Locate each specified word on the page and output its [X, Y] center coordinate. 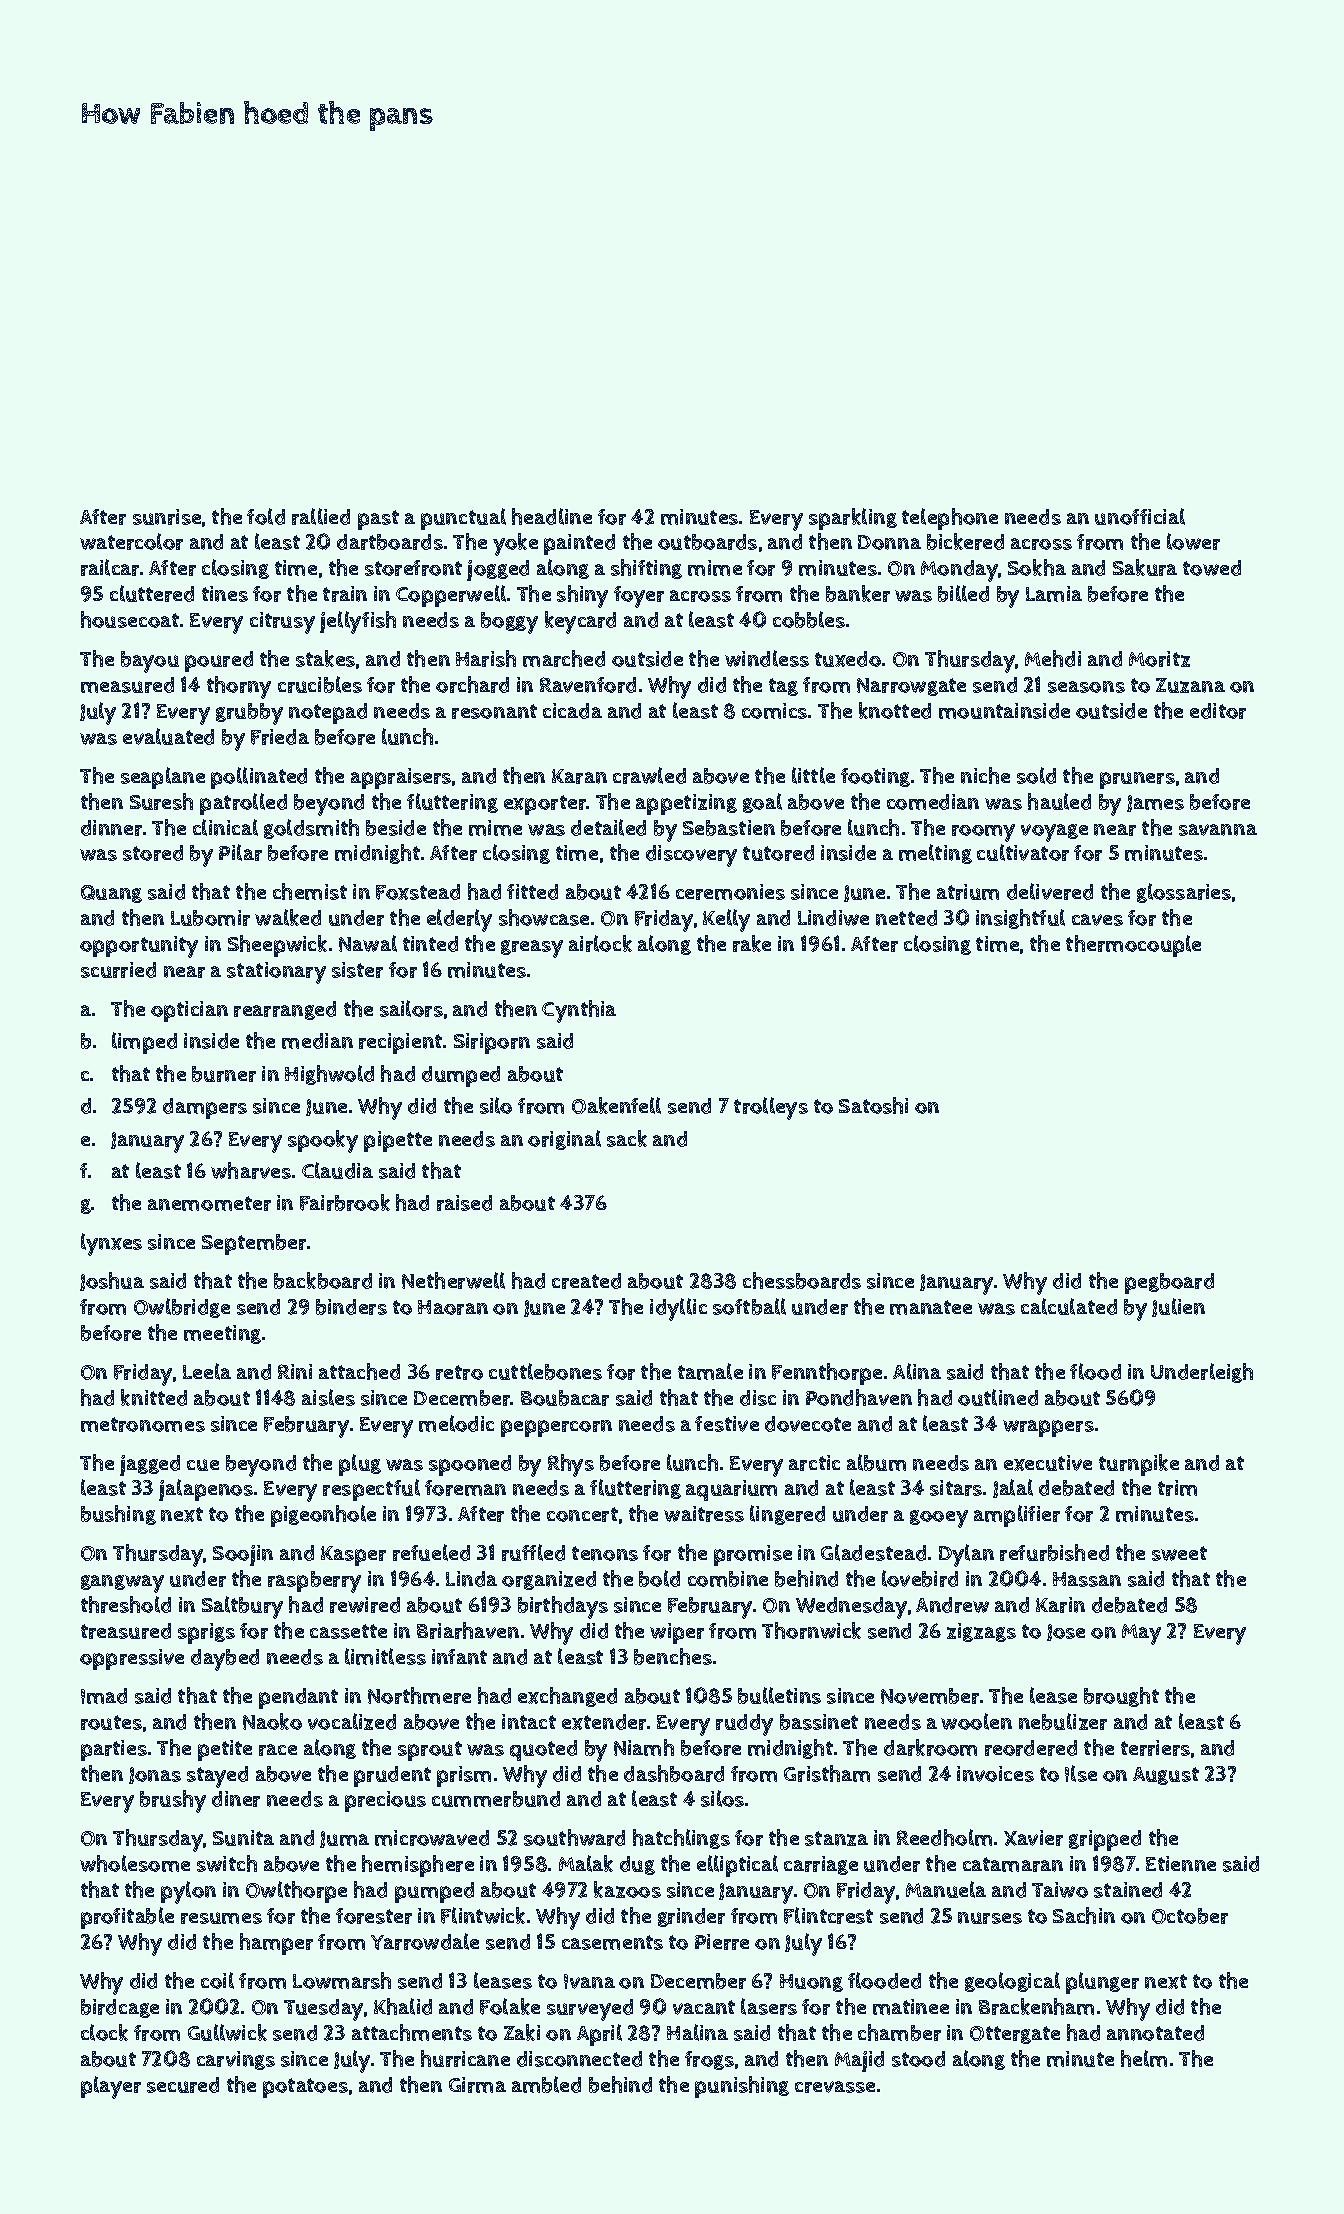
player [111, 2087]
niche [985, 775]
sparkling [853, 519]
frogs [709, 2060]
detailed [608, 827]
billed [963, 593]
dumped [461, 1076]
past [378, 520]
